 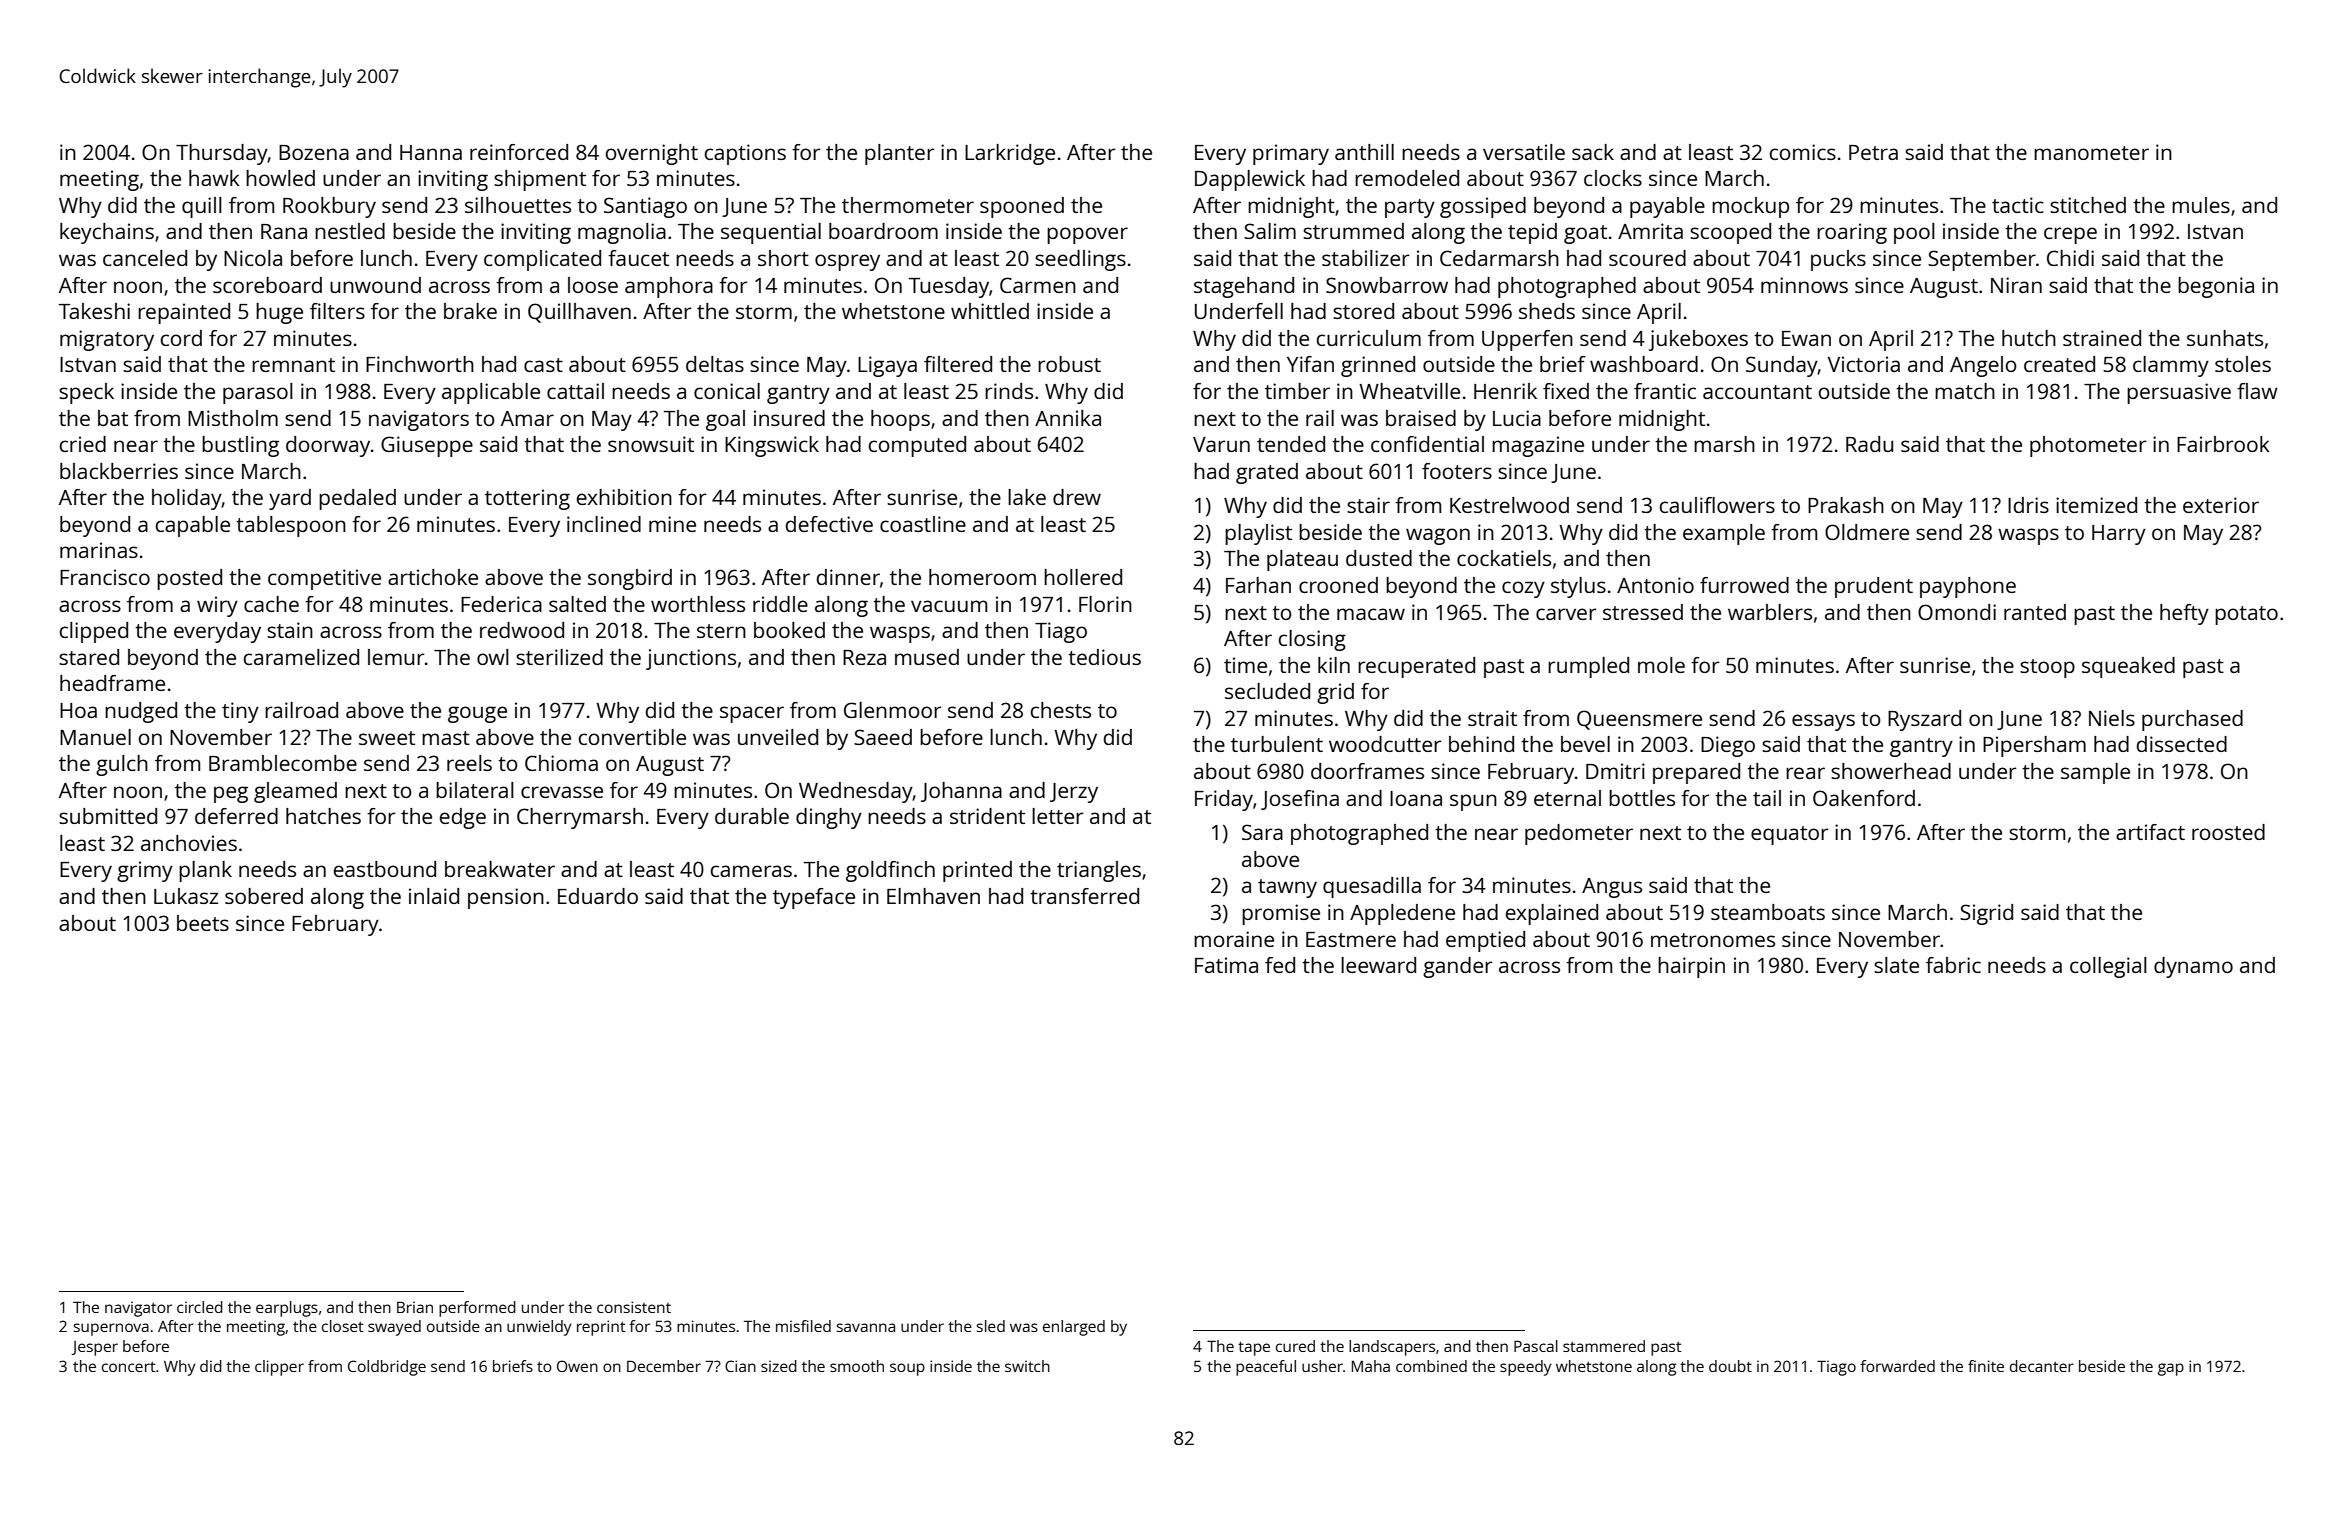 I want to click on Petra, so click(x=1873, y=152).
